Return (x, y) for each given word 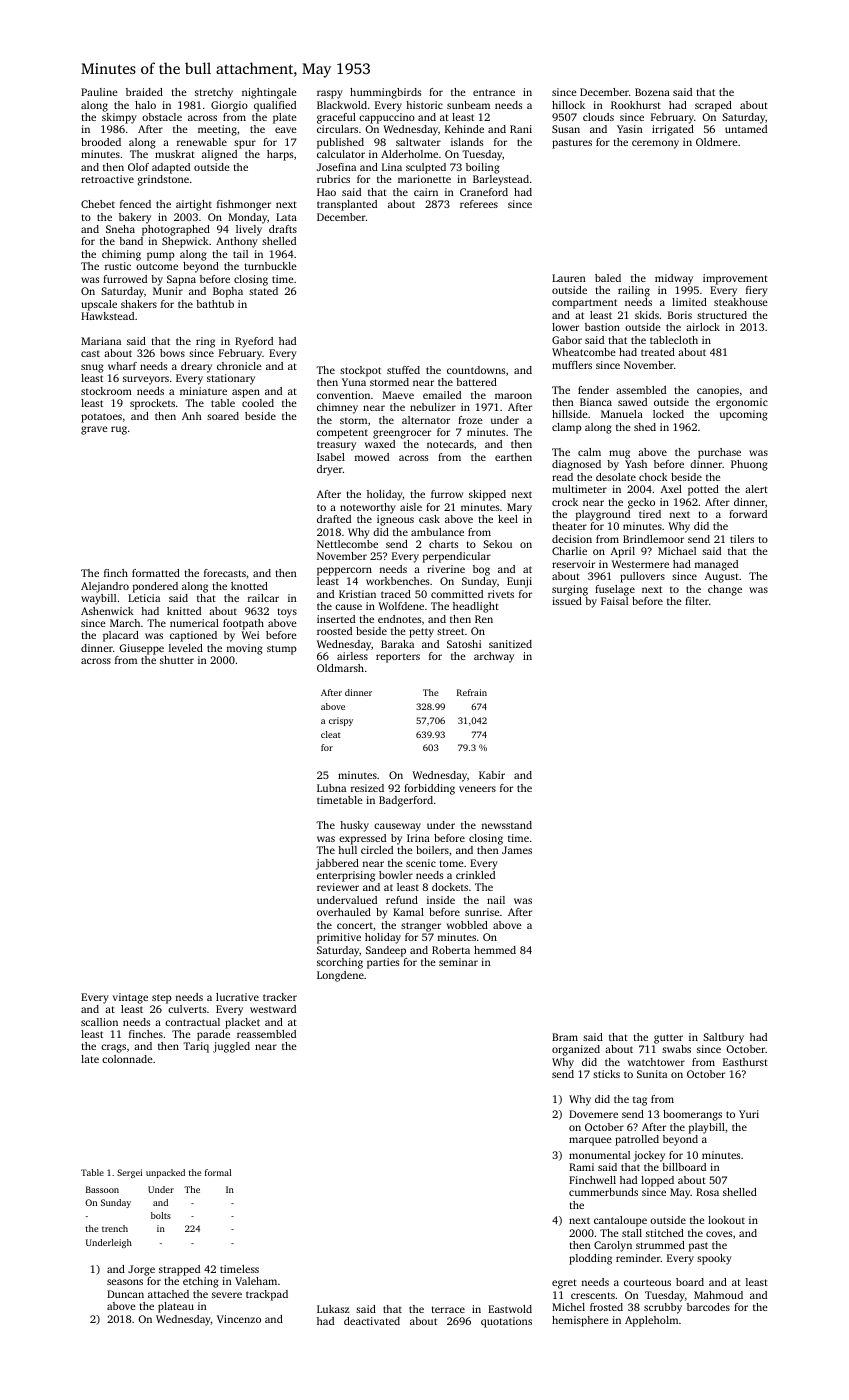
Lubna (331, 788)
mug (619, 454)
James (517, 850)
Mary (519, 508)
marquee (590, 1141)
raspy (330, 94)
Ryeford (254, 342)
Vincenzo (239, 1319)
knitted (184, 611)
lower (565, 327)
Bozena (652, 92)
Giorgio (229, 106)
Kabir (492, 775)
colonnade (127, 1059)
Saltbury (723, 1038)
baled (608, 278)
